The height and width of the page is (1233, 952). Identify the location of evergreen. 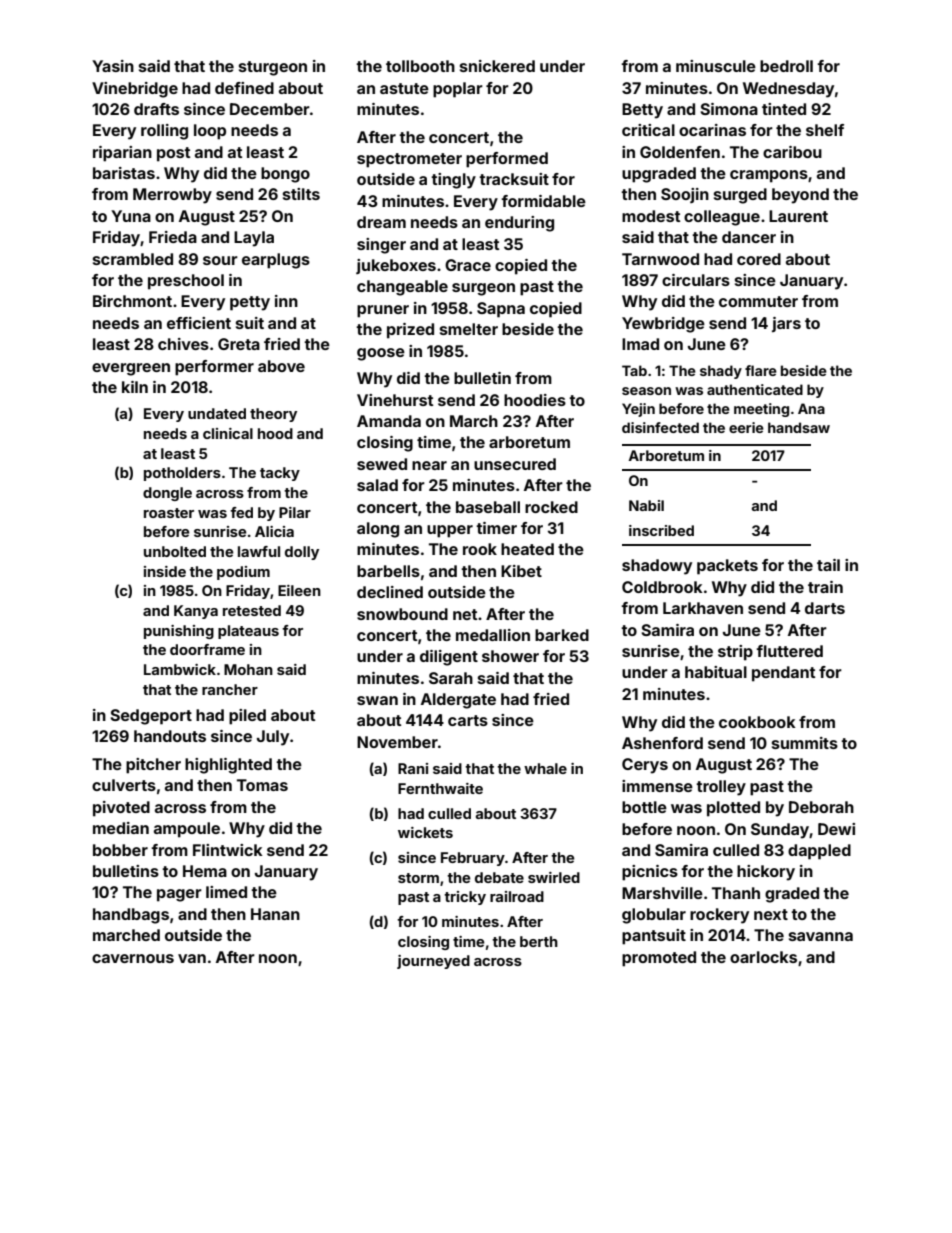
(131, 369).
